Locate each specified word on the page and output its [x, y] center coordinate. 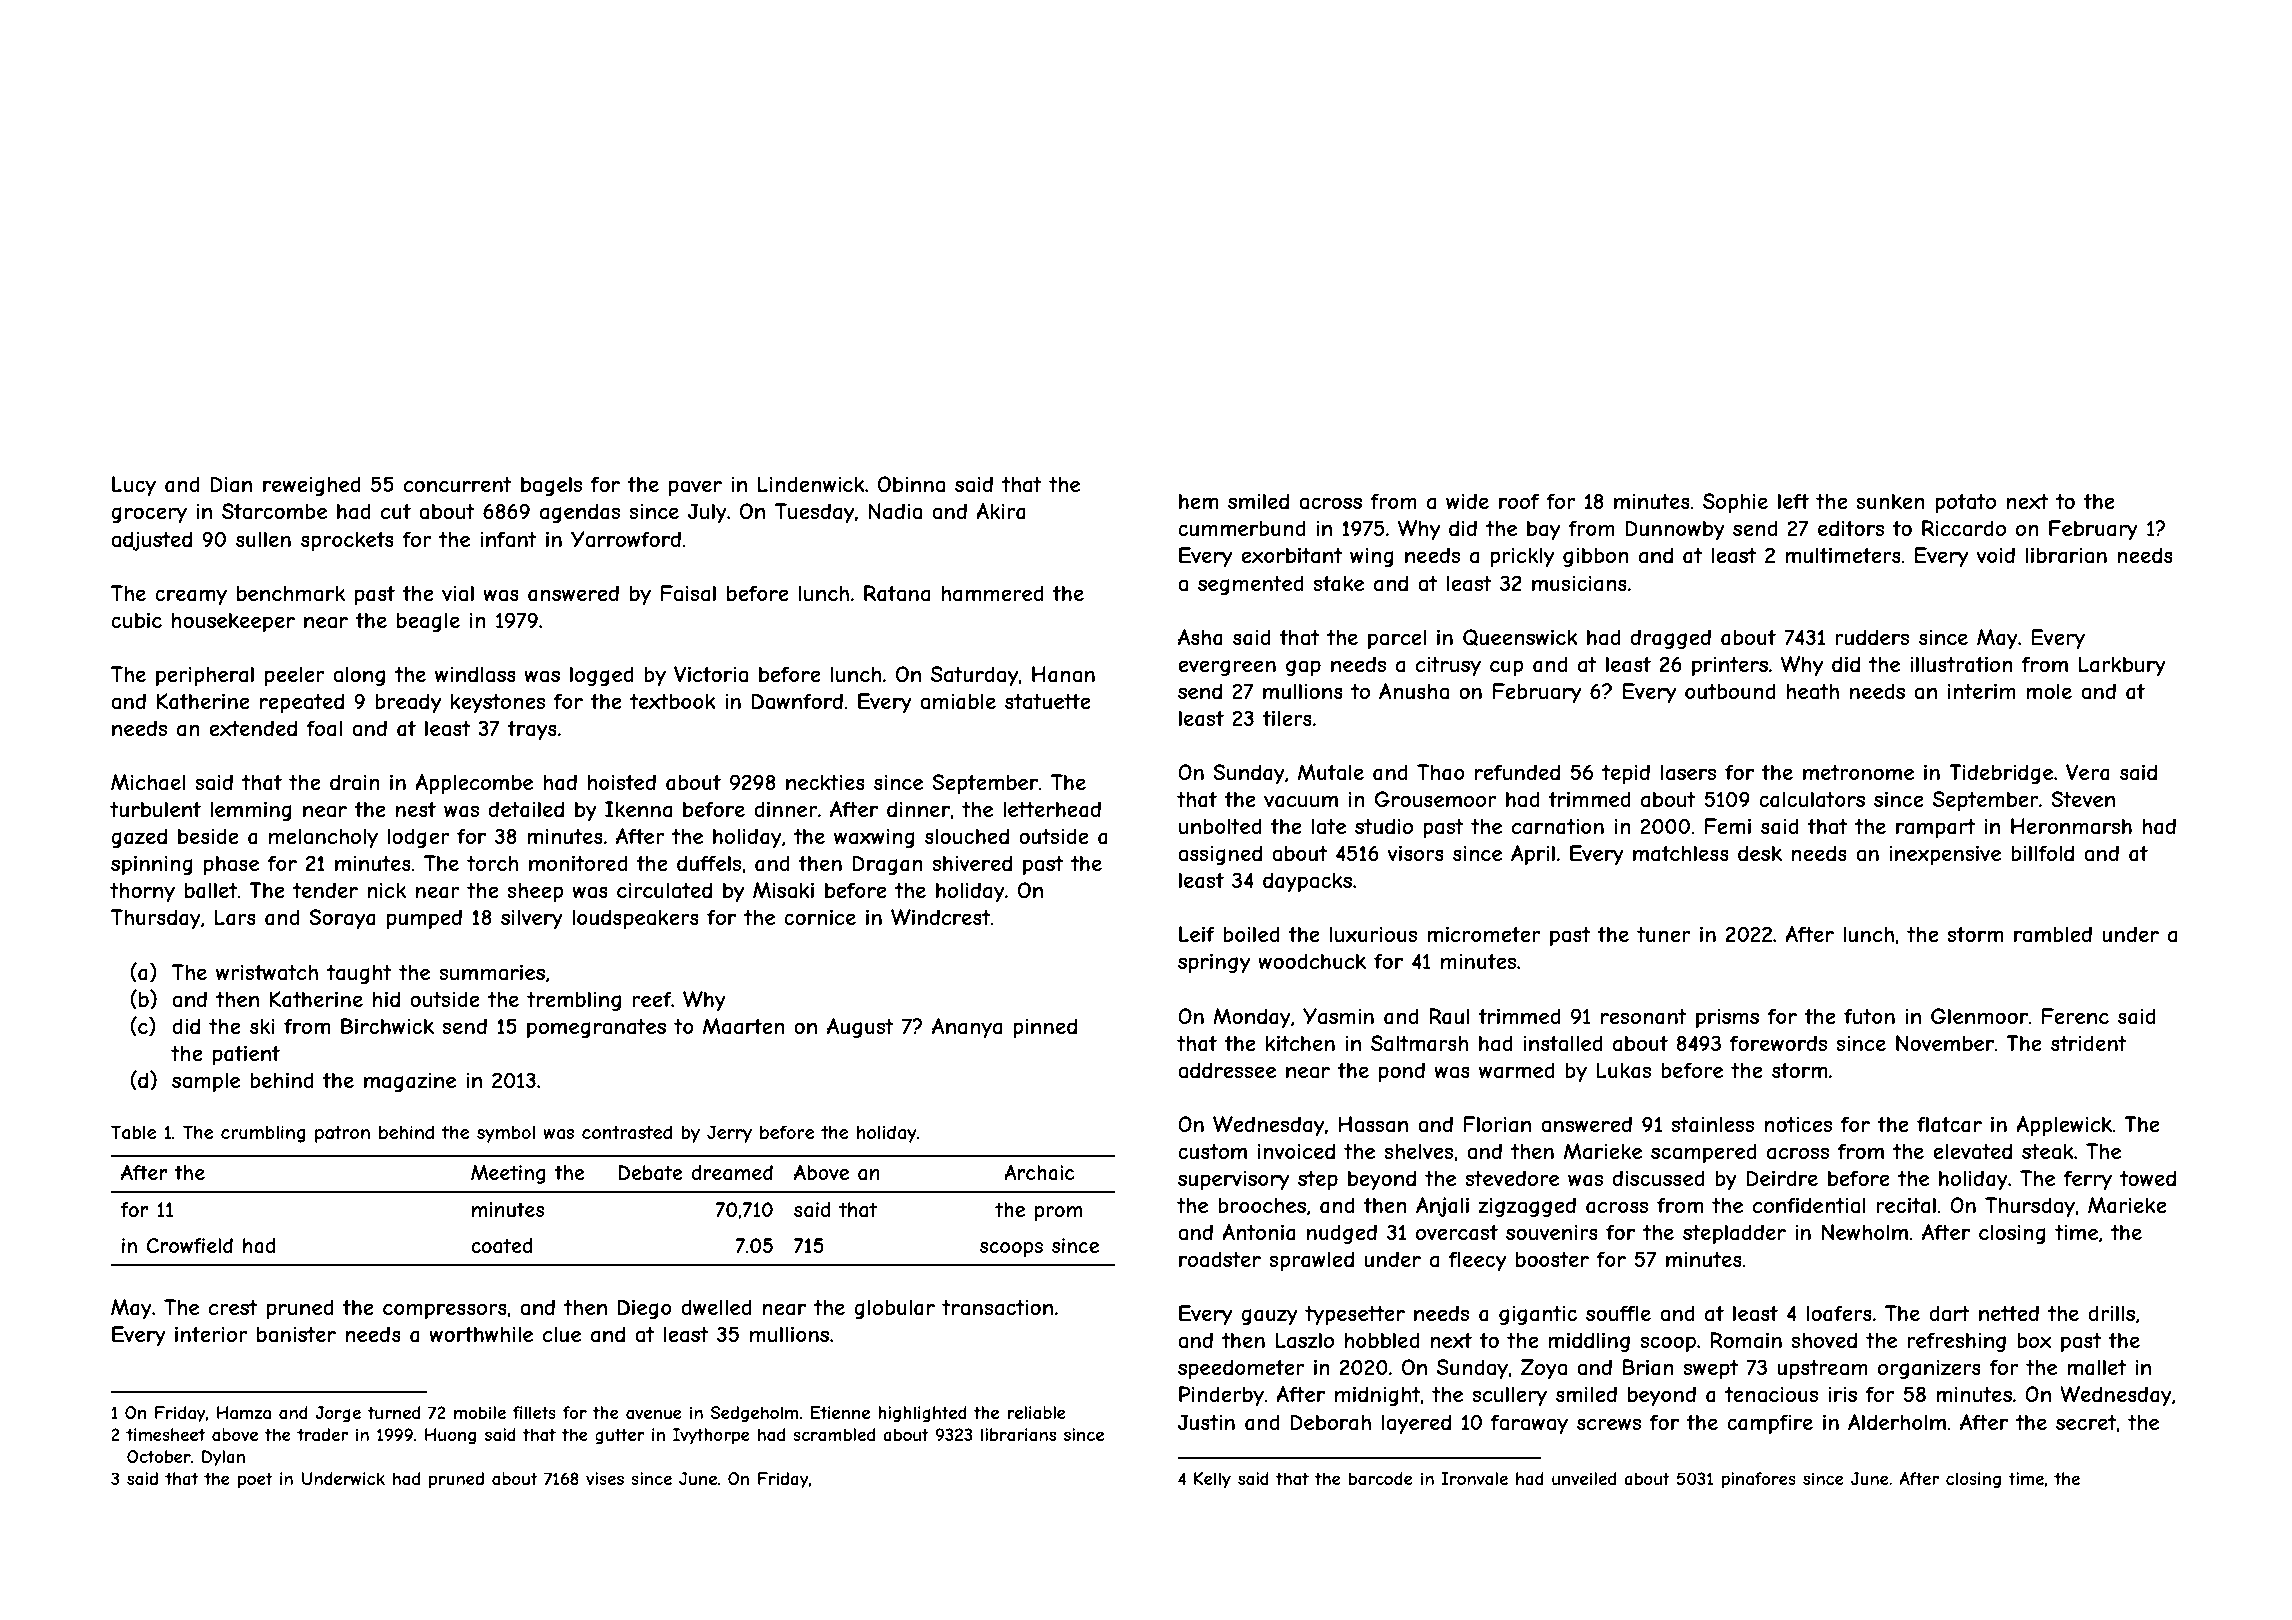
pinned [1045, 1028]
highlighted [922, 1414]
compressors [445, 1311]
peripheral [205, 676]
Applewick [2064, 1126]
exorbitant [1291, 555]
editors [1851, 528]
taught [359, 974]
